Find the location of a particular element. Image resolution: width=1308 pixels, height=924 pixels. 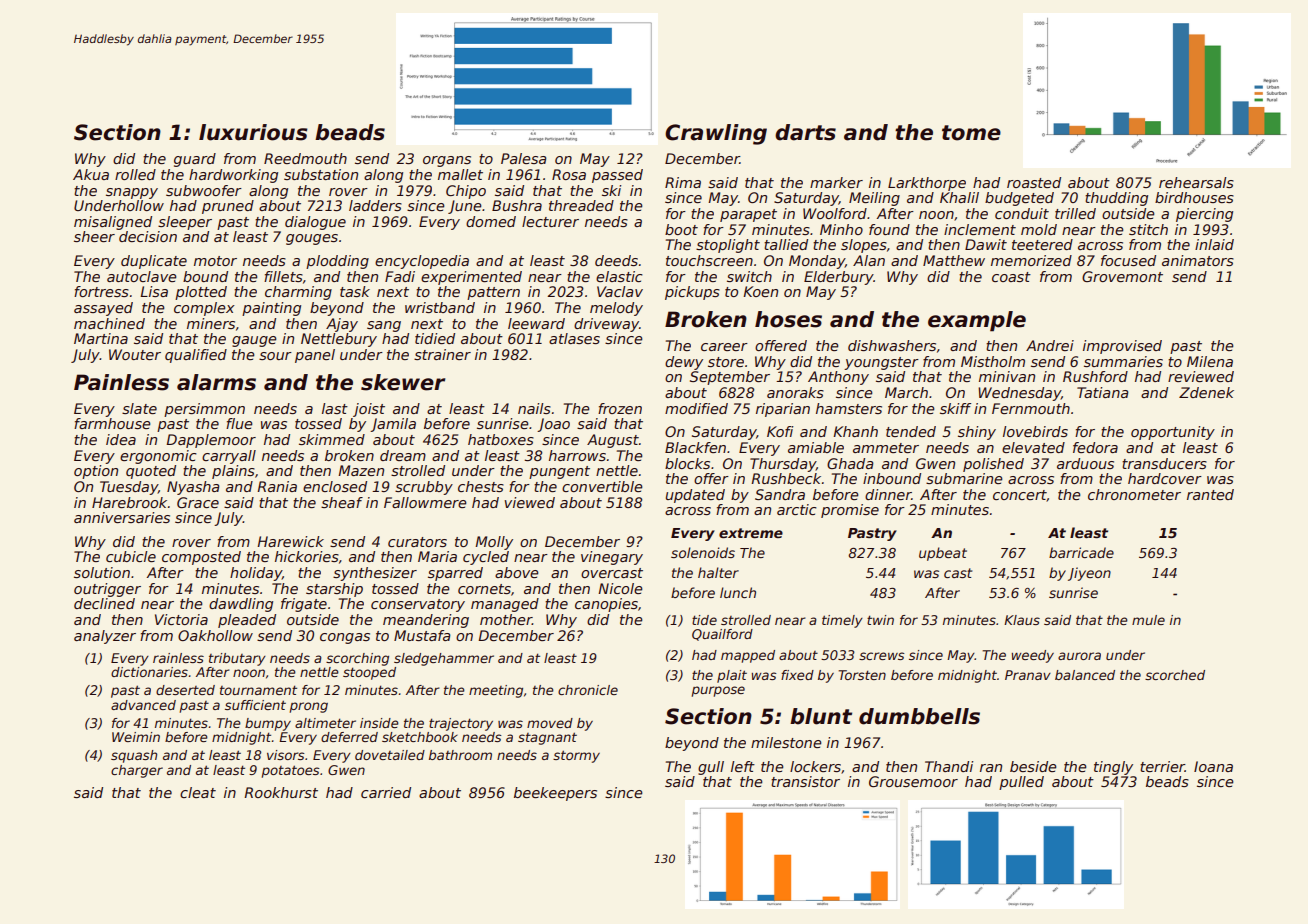

pungent is located at coordinates (559, 472).
